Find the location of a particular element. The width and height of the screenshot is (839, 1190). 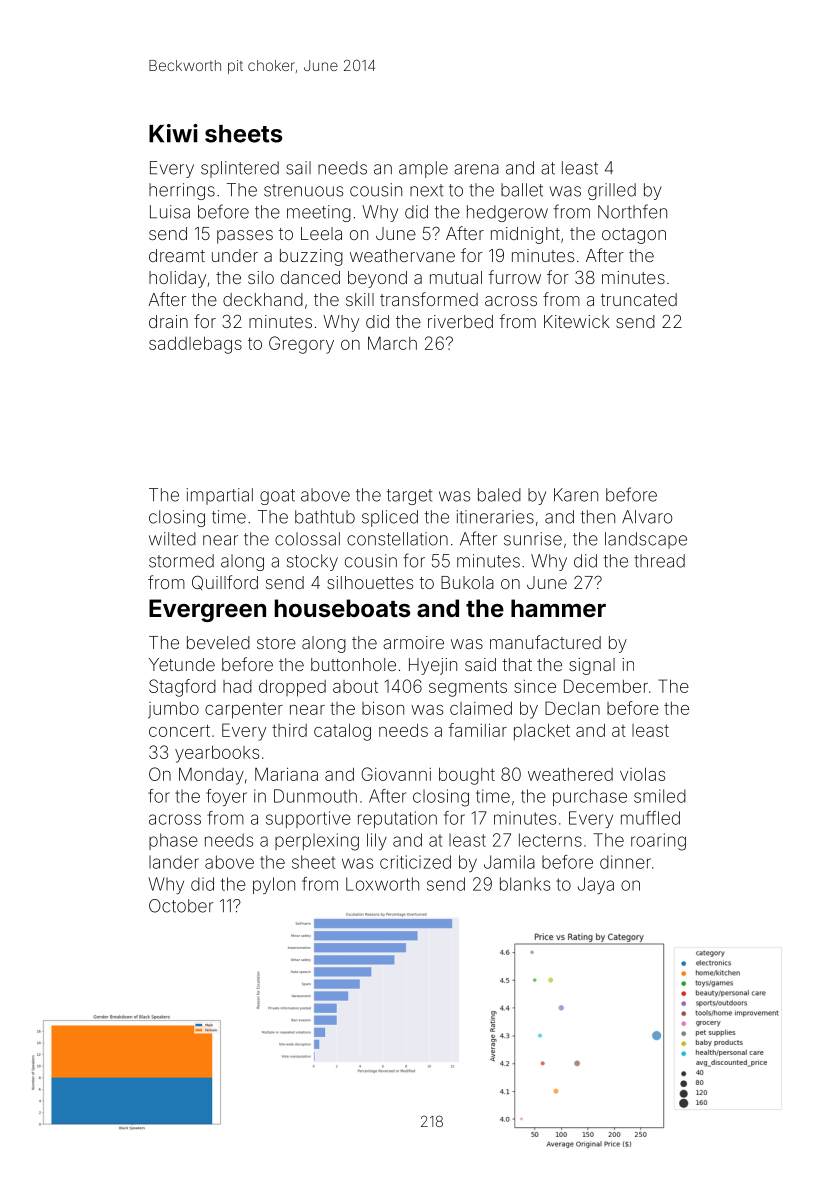

saddlebags is located at coordinates (195, 345).
